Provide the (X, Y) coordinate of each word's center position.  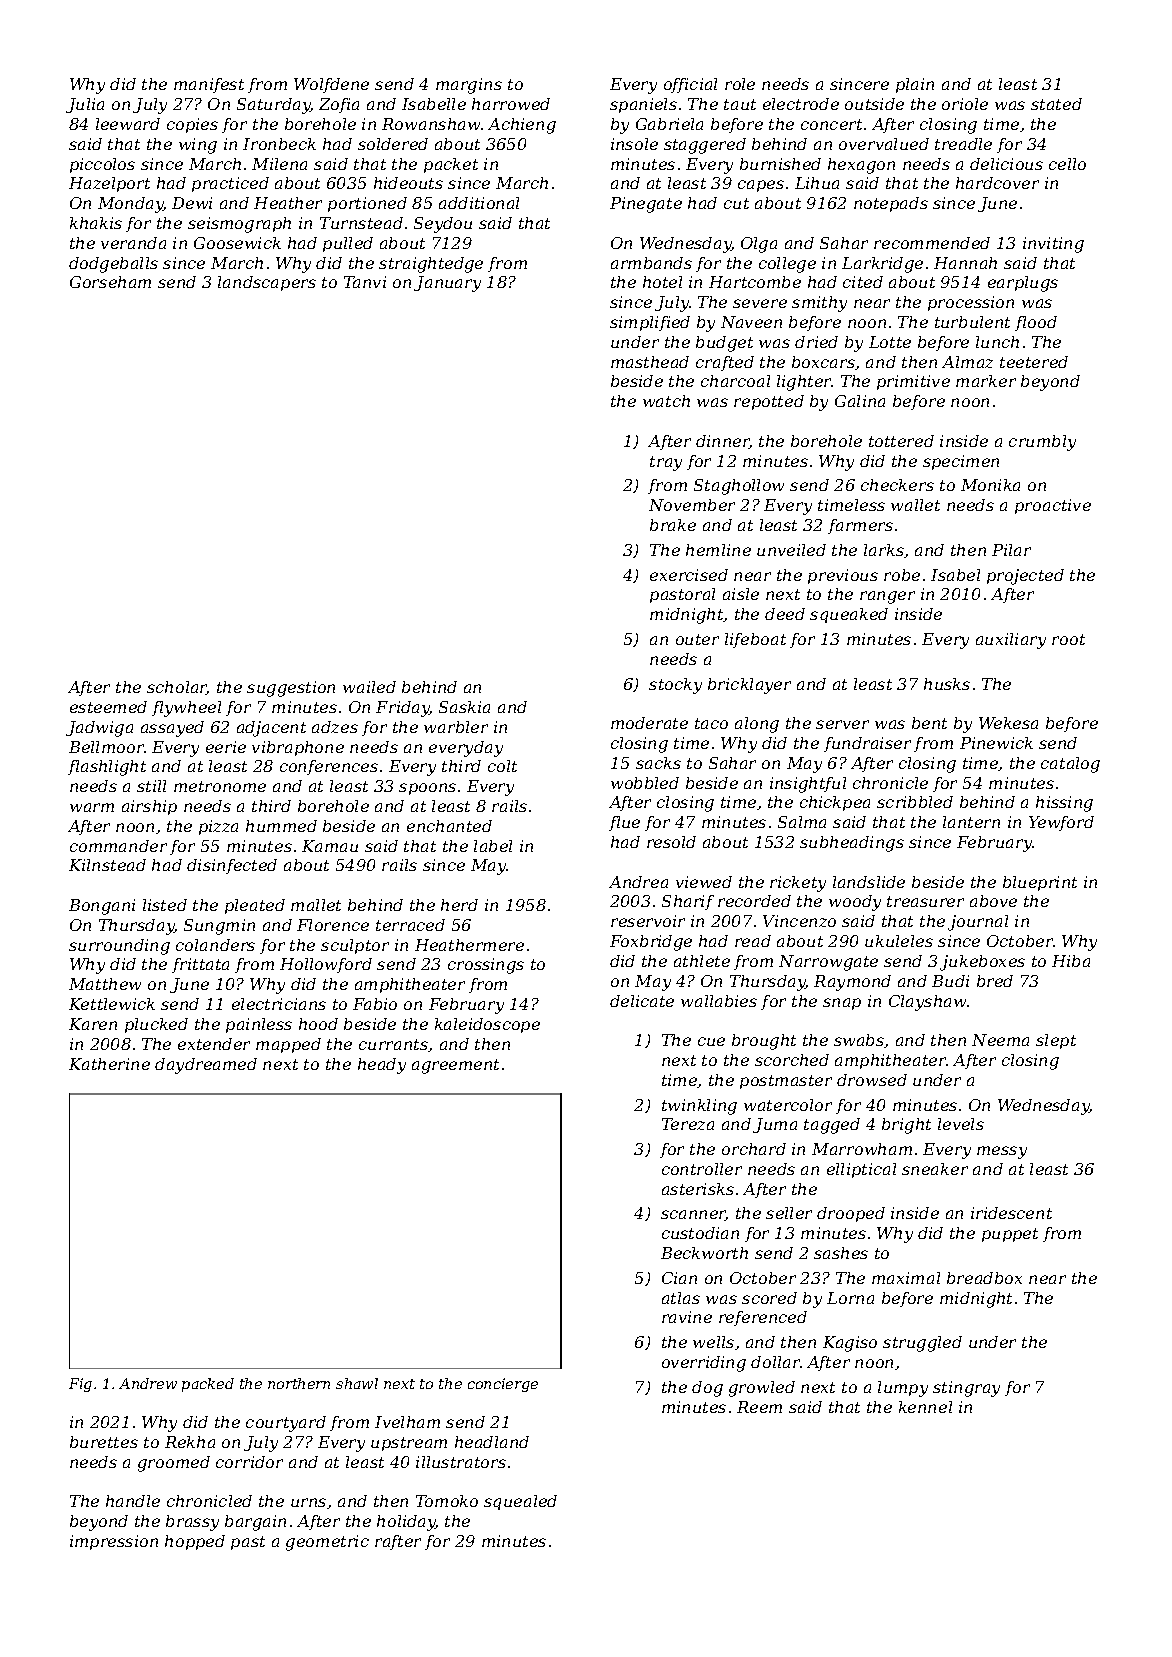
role (740, 84)
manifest (209, 85)
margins (469, 86)
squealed (520, 1502)
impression (114, 1542)
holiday (406, 1523)
